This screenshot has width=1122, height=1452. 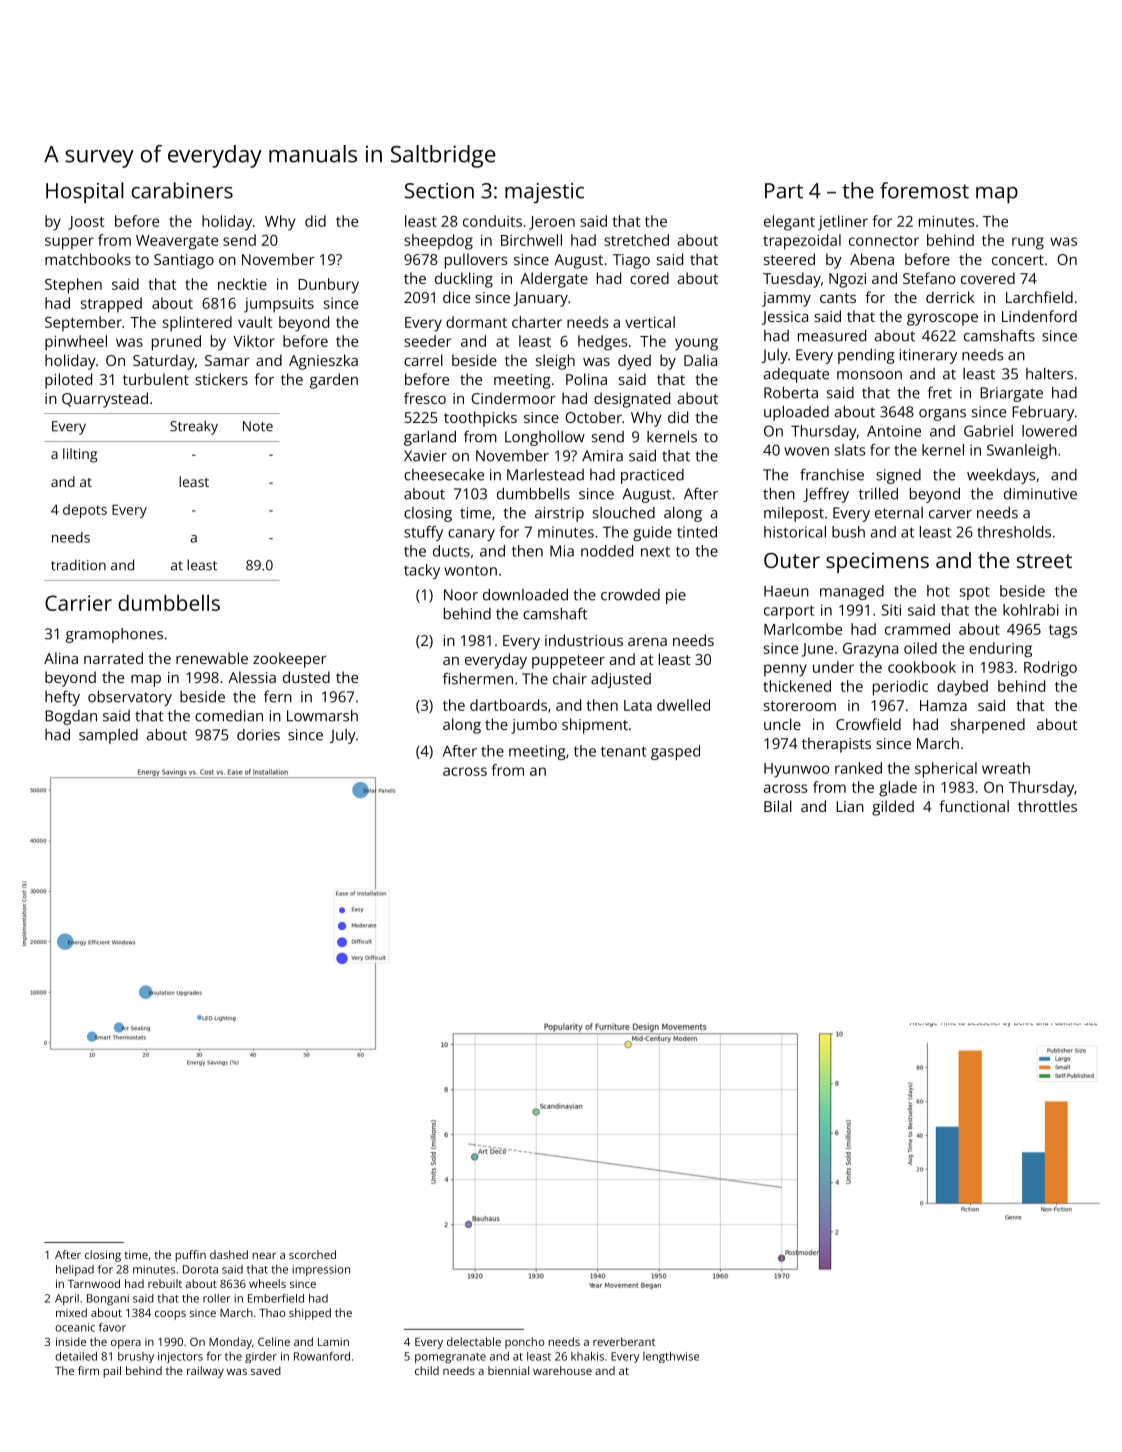 What do you see at coordinates (508, 1370) in the screenshot?
I see `biennial` at bounding box center [508, 1370].
